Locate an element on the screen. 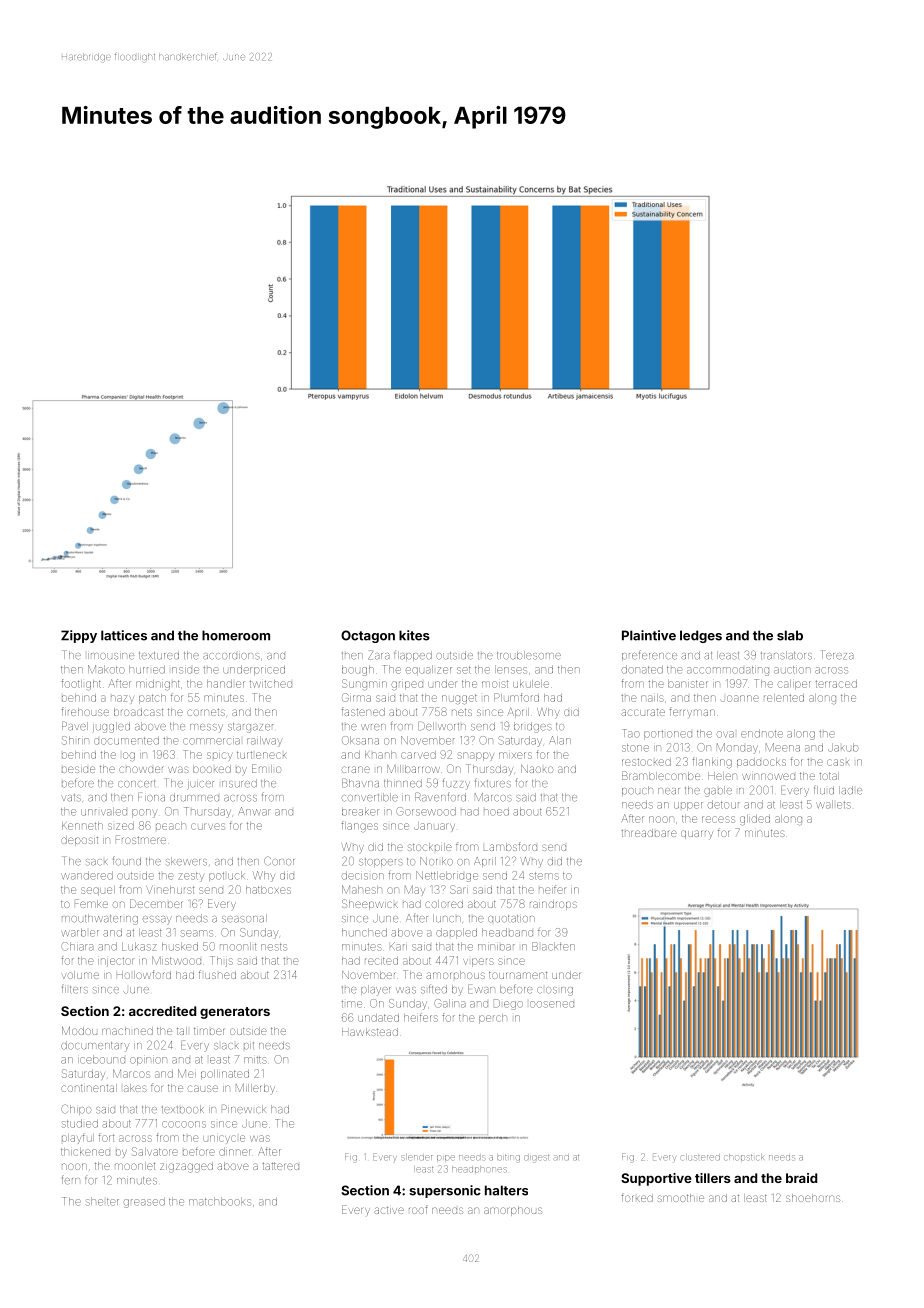 The height and width of the screenshot is (1308, 924). Chiara is located at coordinates (77, 946).
